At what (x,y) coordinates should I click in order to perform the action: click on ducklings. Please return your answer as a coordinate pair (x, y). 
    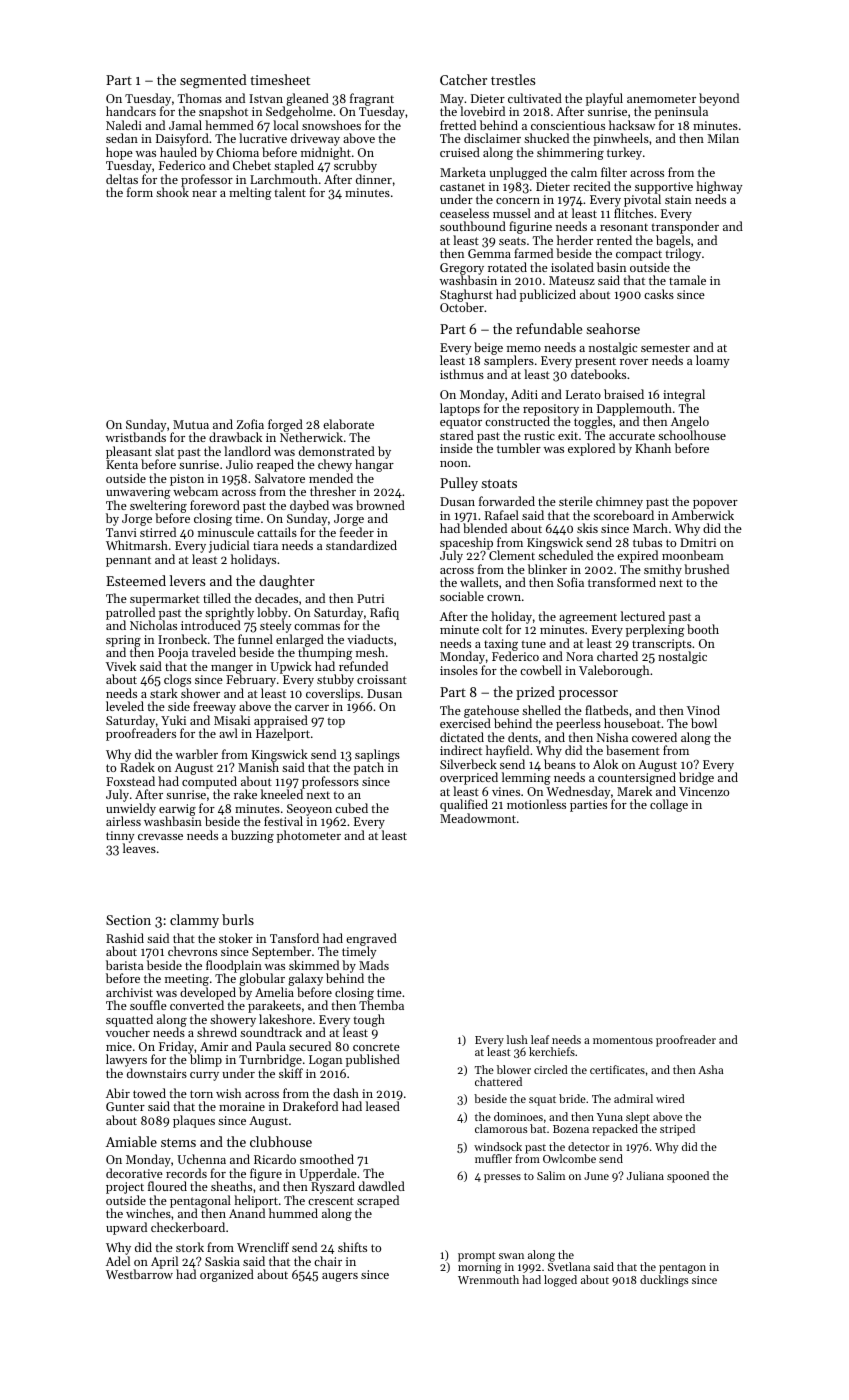
    Looking at the image, I should click on (664, 1281).
